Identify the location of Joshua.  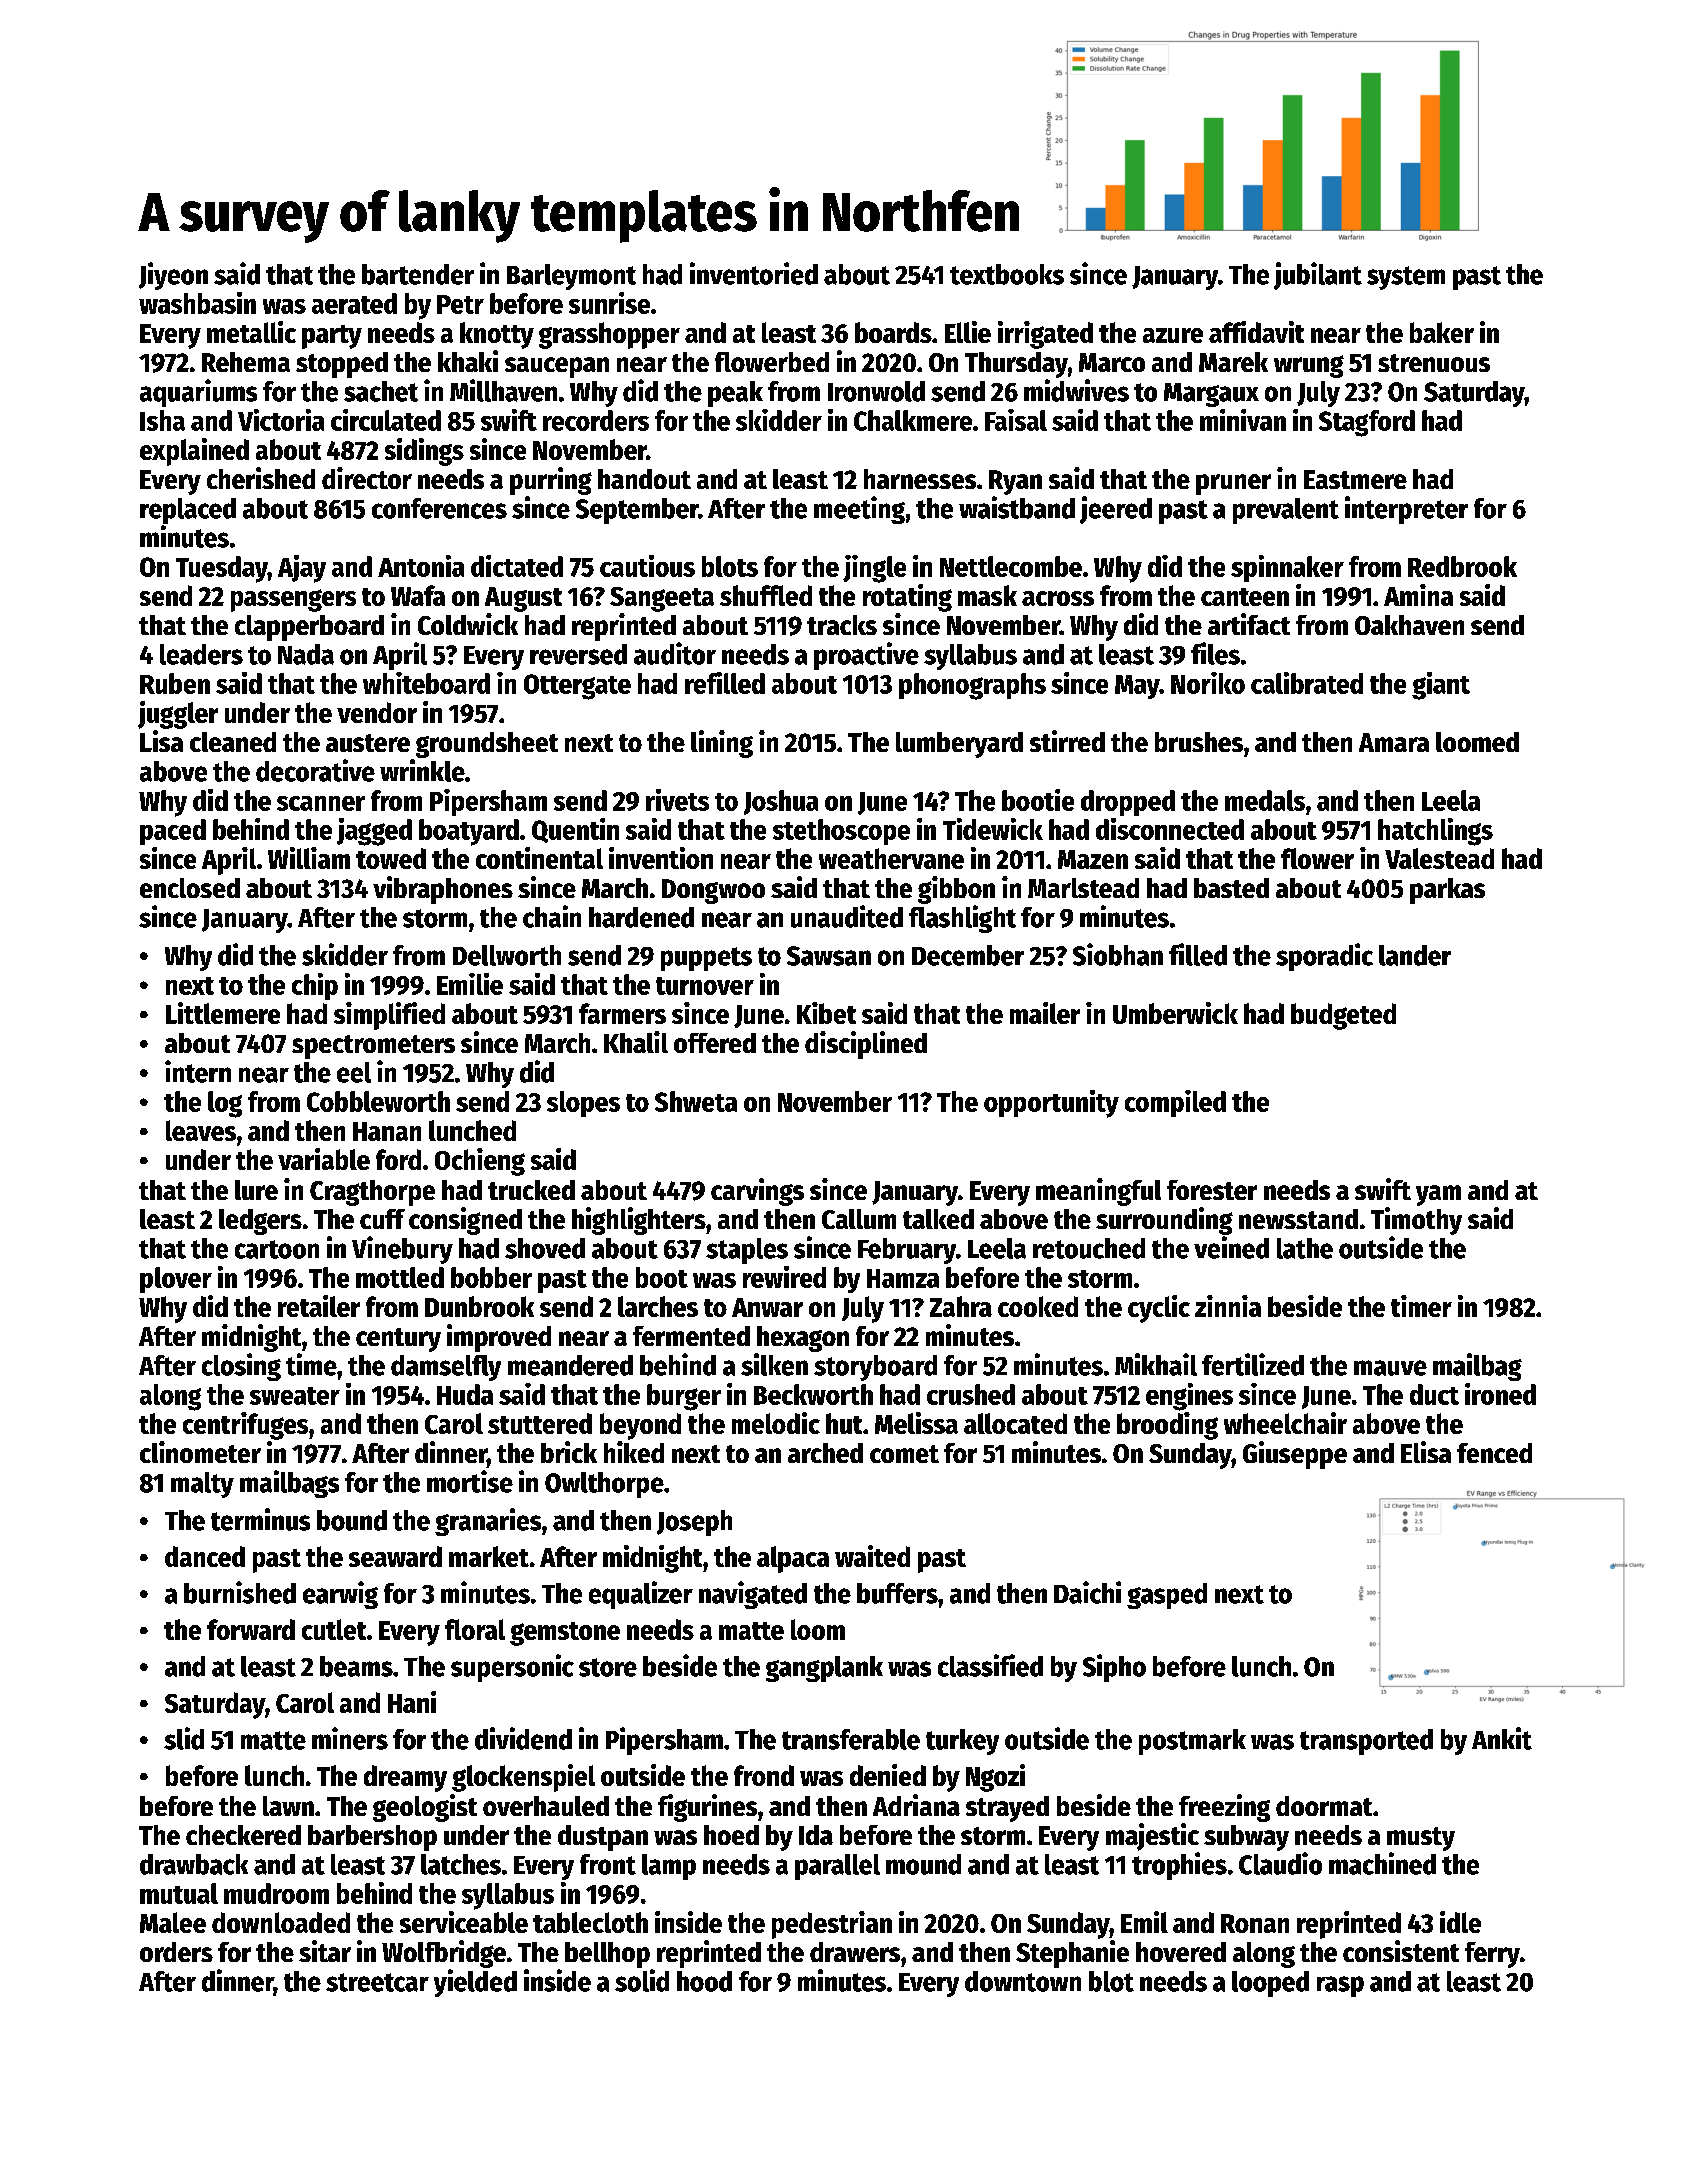
(781, 802).
